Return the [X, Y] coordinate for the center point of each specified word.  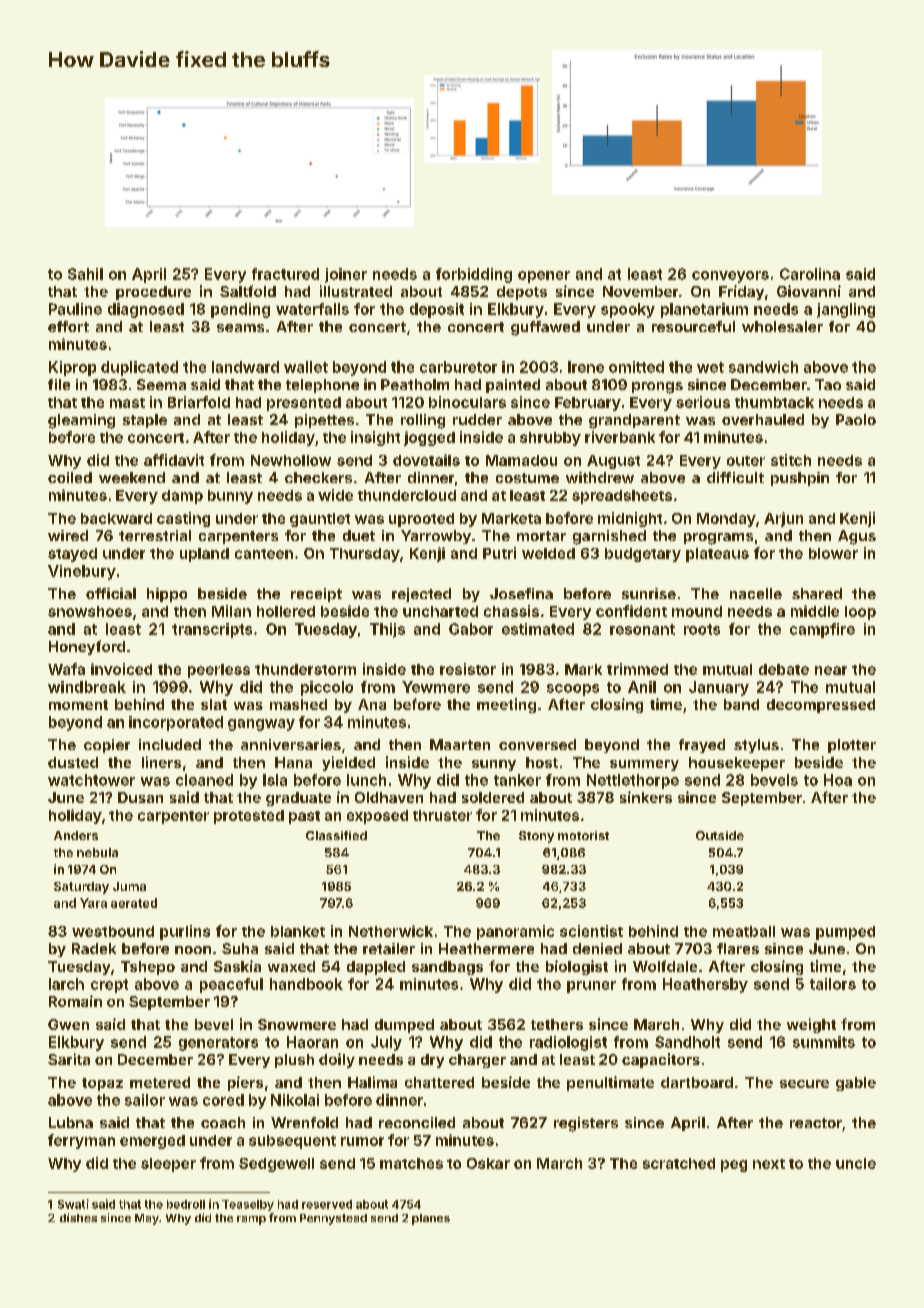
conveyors [730, 277]
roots [702, 629]
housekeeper [737, 764]
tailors [833, 984]
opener [544, 277]
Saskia [237, 966]
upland [204, 555]
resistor [468, 669]
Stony [536, 837]
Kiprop [72, 368]
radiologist [568, 1043]
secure [804, 1084]
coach [223, 1122]
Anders [76, 835]
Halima [372, 1082]
